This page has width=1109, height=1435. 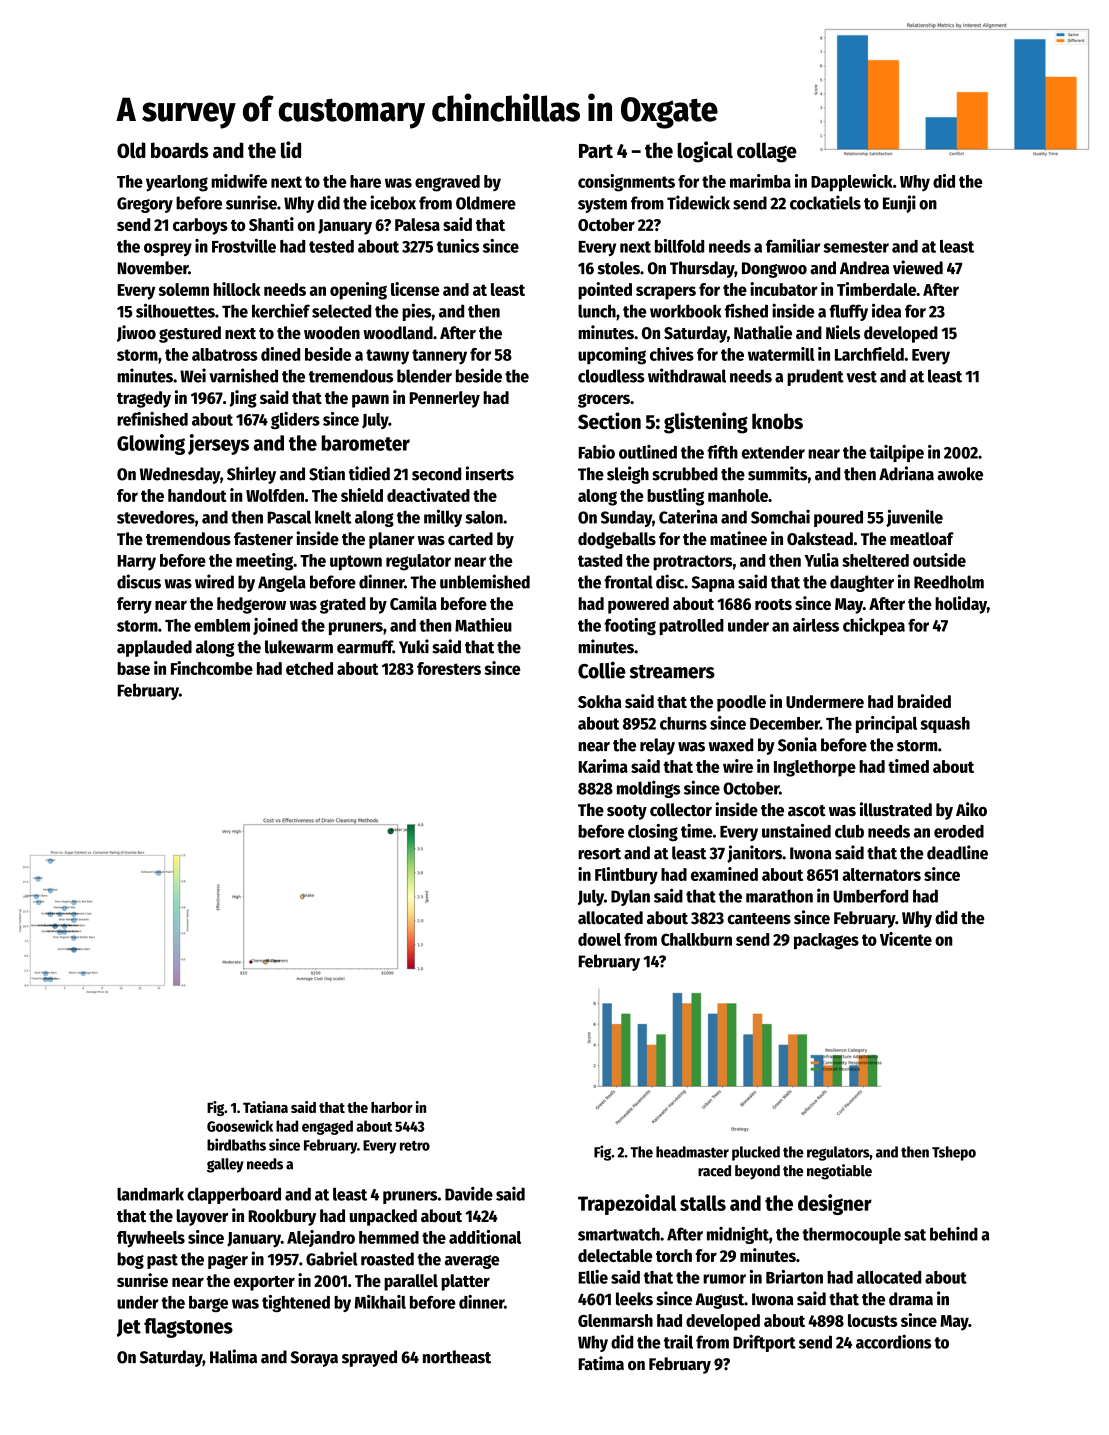 I want to click on Dapplewick, so click(x=852, y=183).
